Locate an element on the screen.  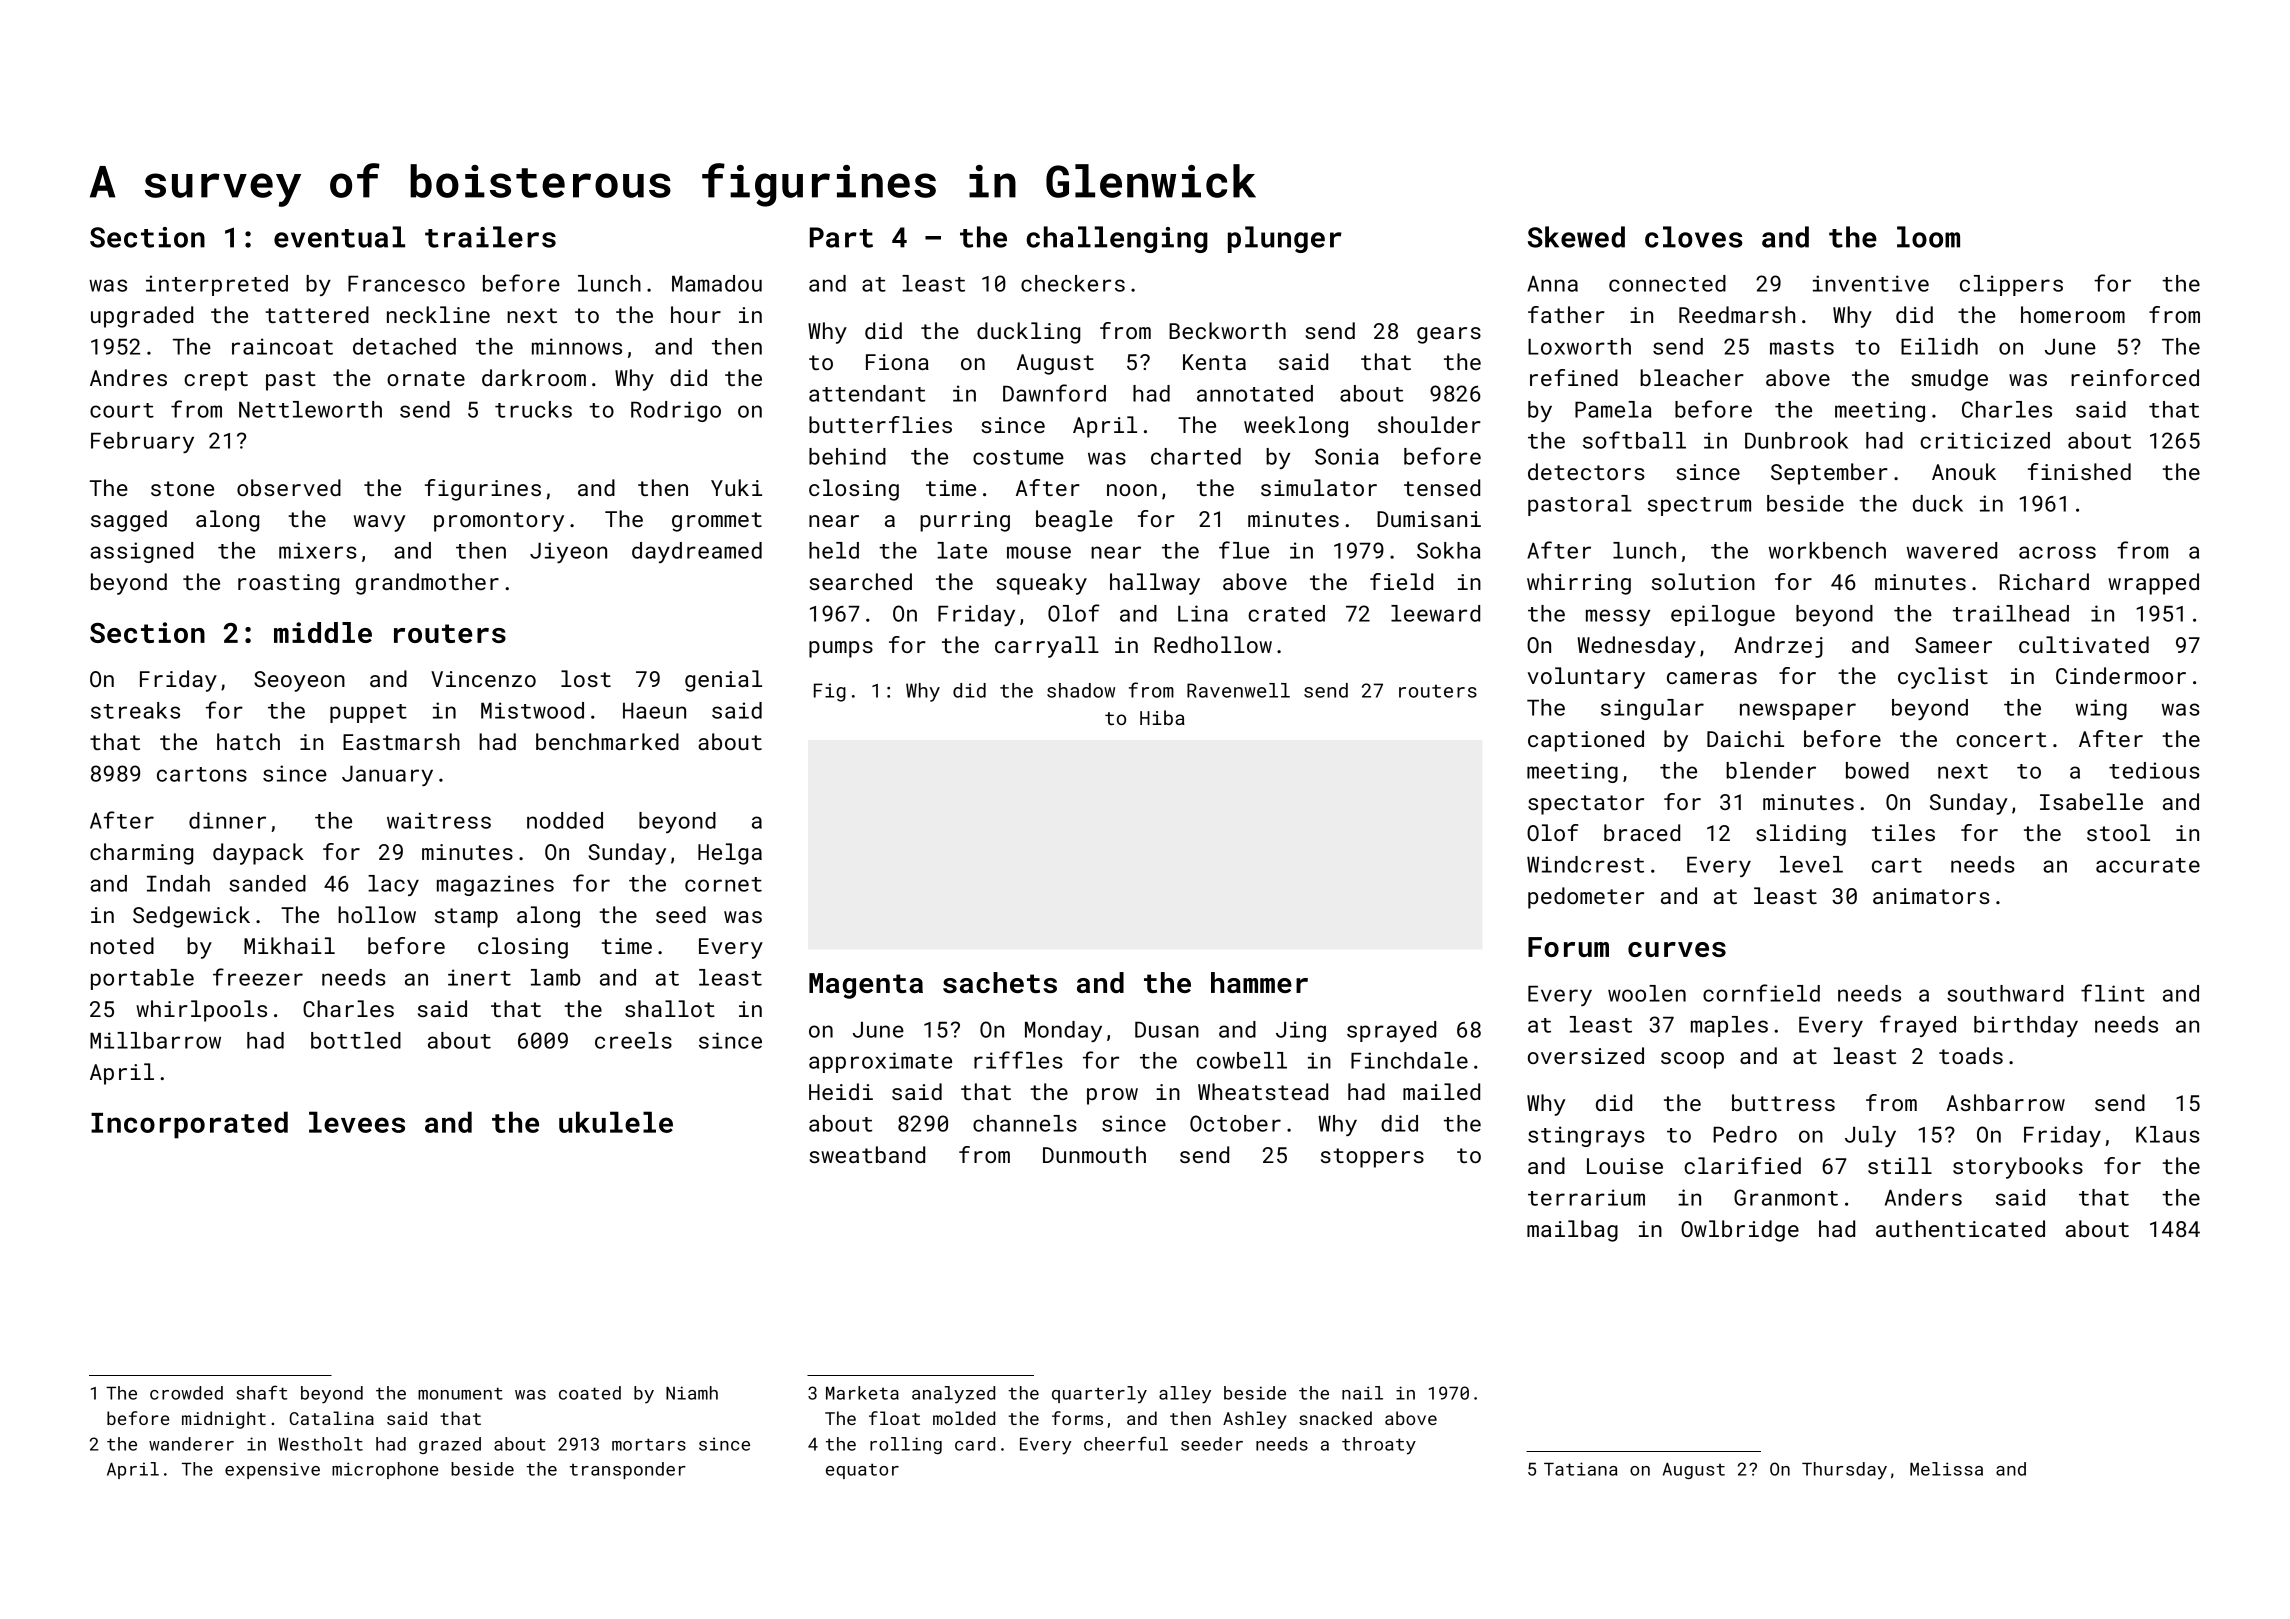
alley is located at coordinates (1185, 1395).
